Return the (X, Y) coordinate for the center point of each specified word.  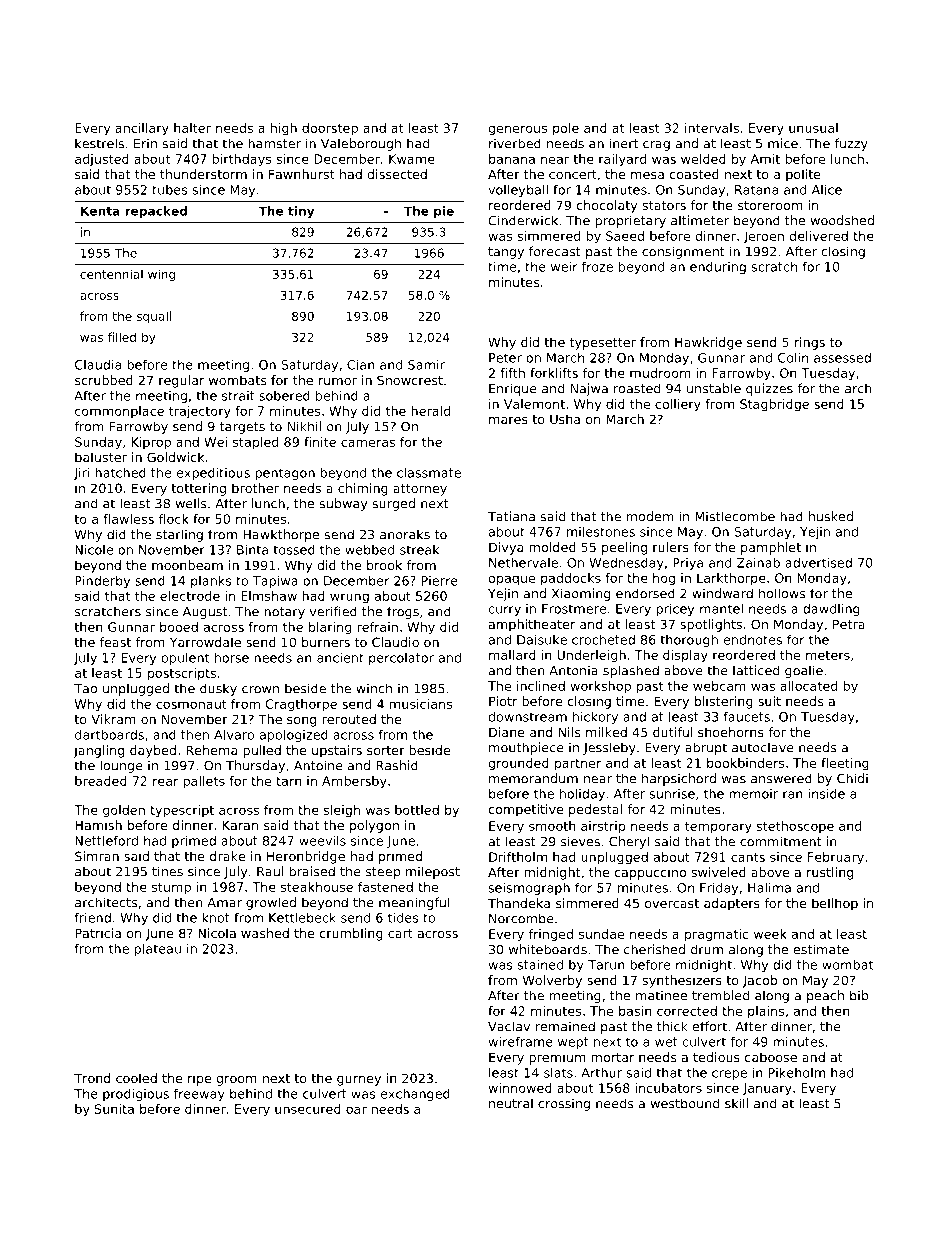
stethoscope (795, 827)
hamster (274, 143)
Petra (849, 624)
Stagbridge (774, 405)
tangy (506, 253)
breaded (101, 781)
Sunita (114, 1109)
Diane (507, 732)
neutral (511, 1103)
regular (182, 381)
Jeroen (763, 237)
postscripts (182, 674)
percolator (401, 659)
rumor (338, 381)
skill (736, 1103)
